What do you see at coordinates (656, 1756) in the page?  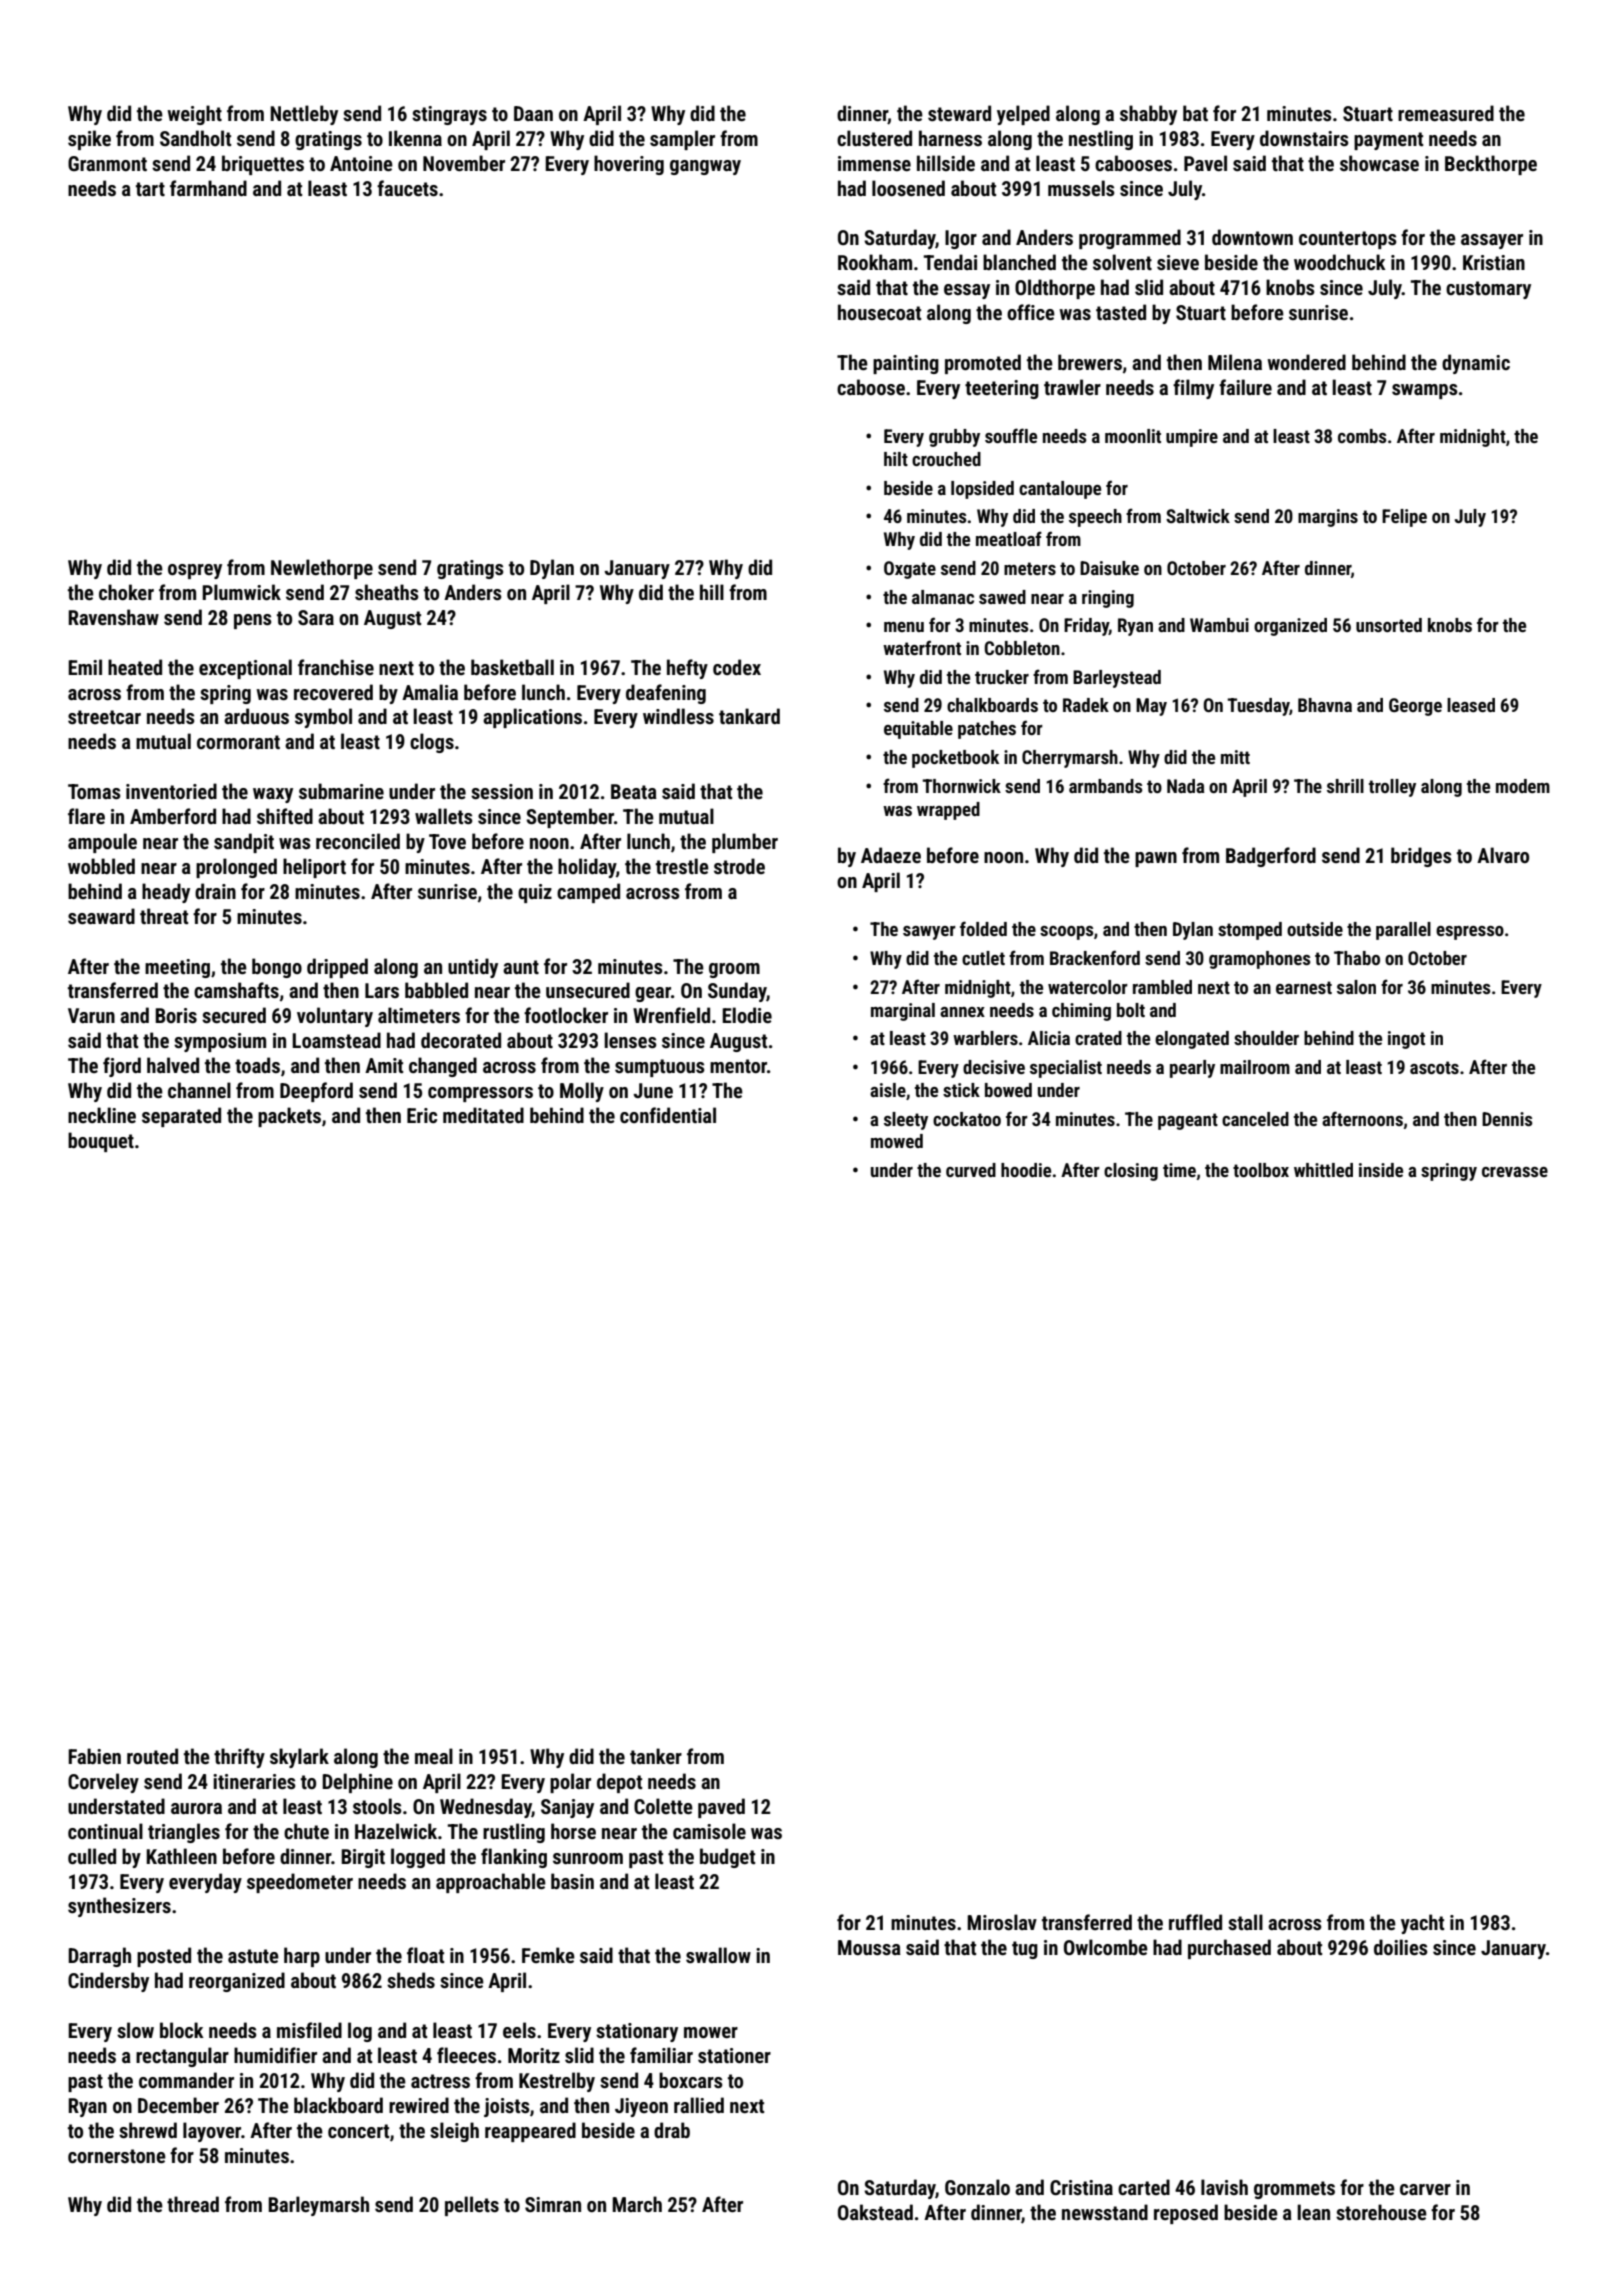 I see `tanker` at bounding box center [656, 1756].
